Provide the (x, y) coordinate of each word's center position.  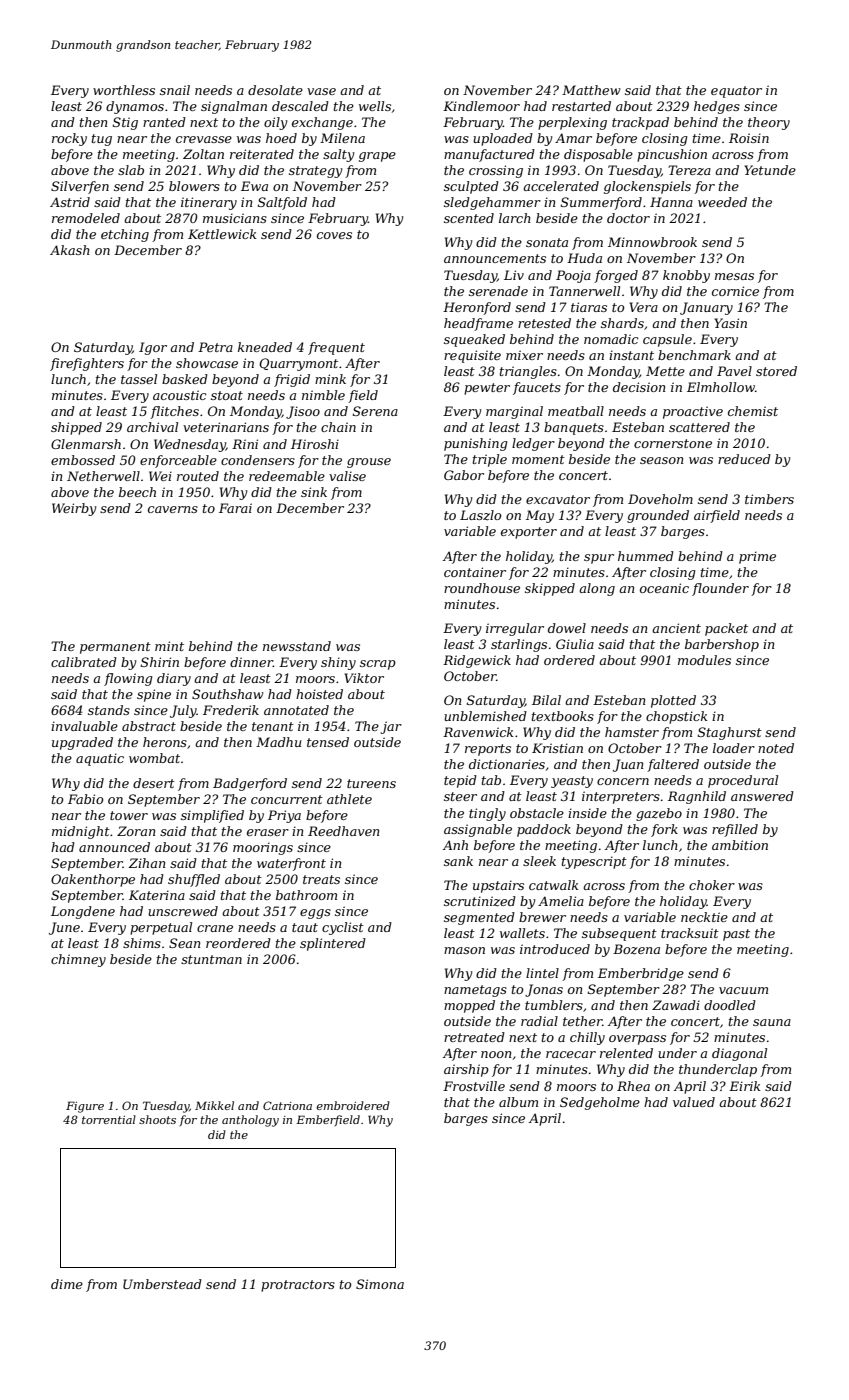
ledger (533, 444)
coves (334, 235)
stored (776, 371)
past (736, 935)
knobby (686, 276)
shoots (157, 1119)
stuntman (211, 959)
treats (321, 879)
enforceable (178, 461)
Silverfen (80, 187)
